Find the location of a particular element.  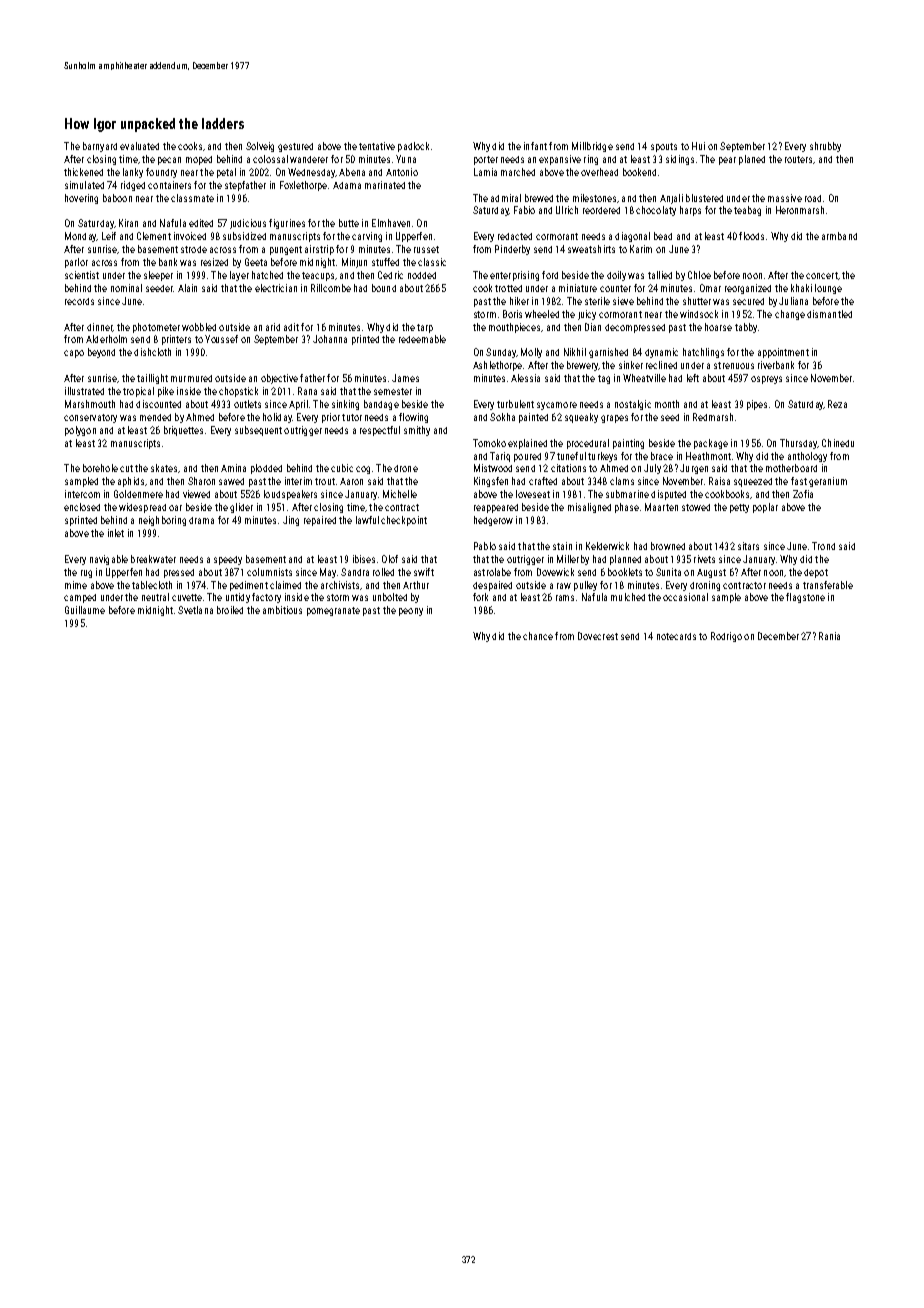

Jurgen is located at coordinates (694, 469).
